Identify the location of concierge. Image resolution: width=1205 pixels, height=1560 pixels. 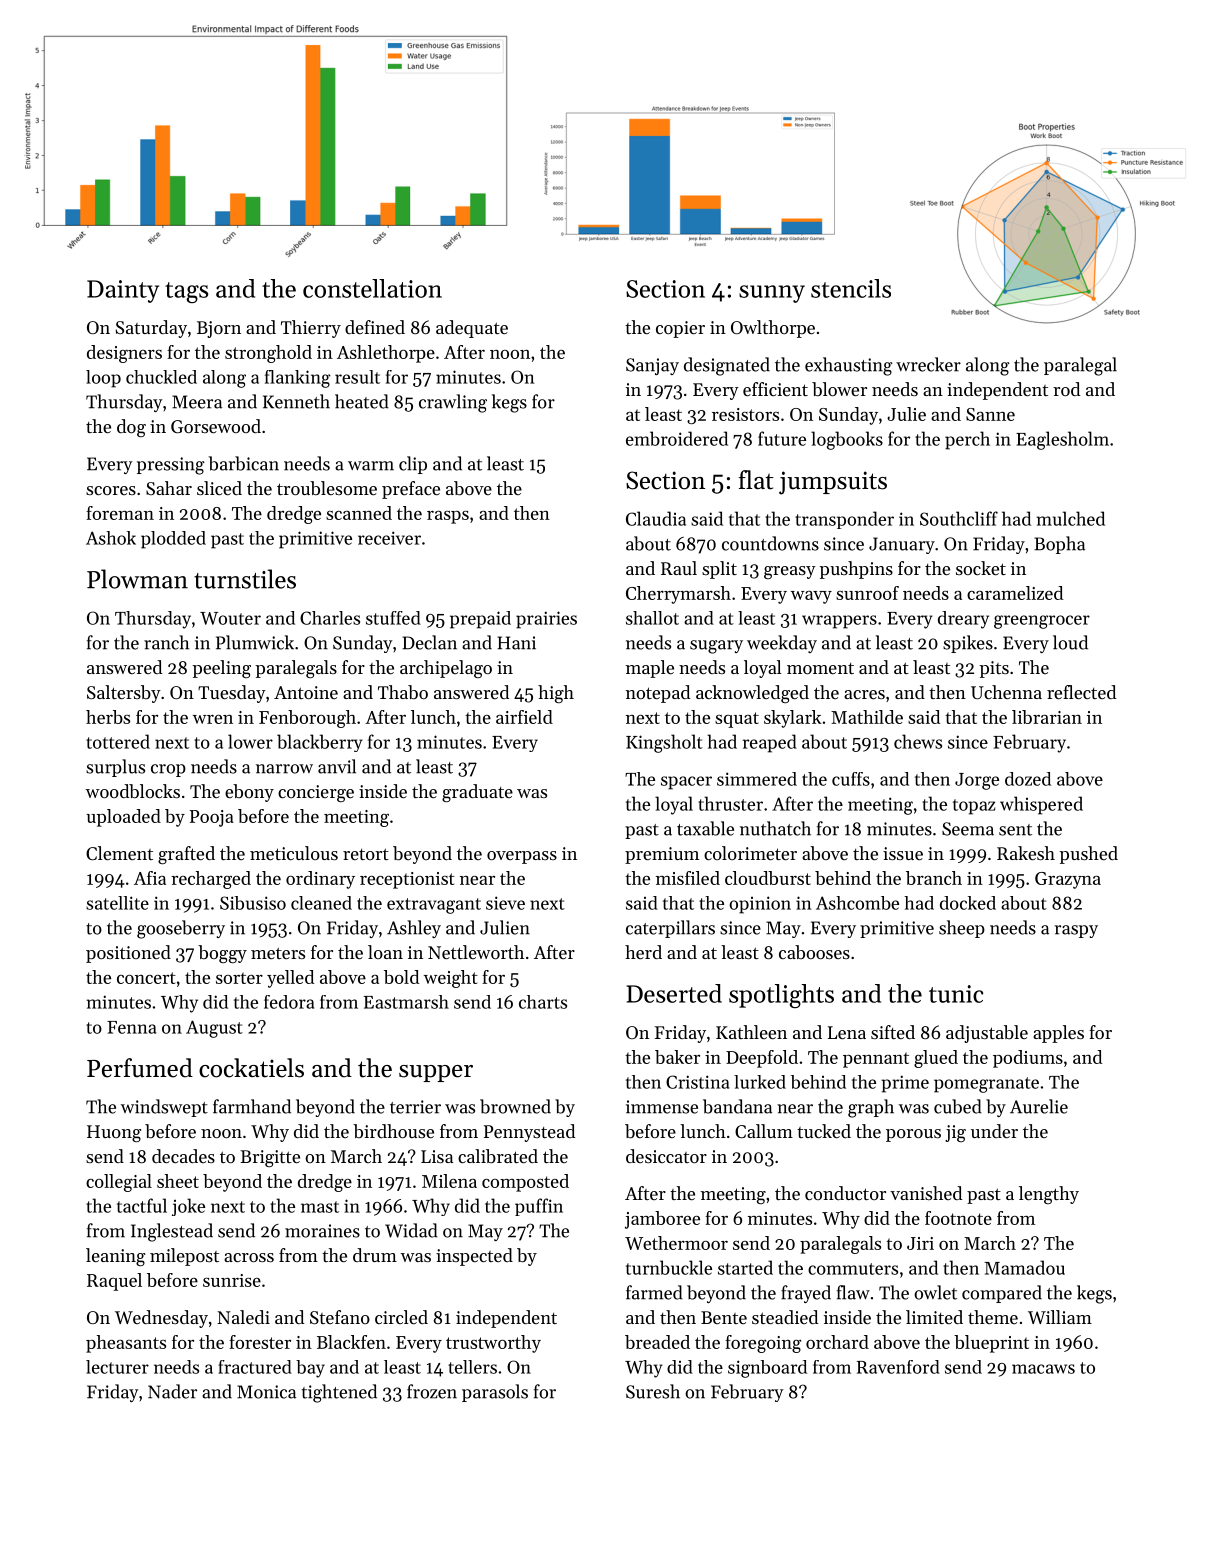
(316, 793).
